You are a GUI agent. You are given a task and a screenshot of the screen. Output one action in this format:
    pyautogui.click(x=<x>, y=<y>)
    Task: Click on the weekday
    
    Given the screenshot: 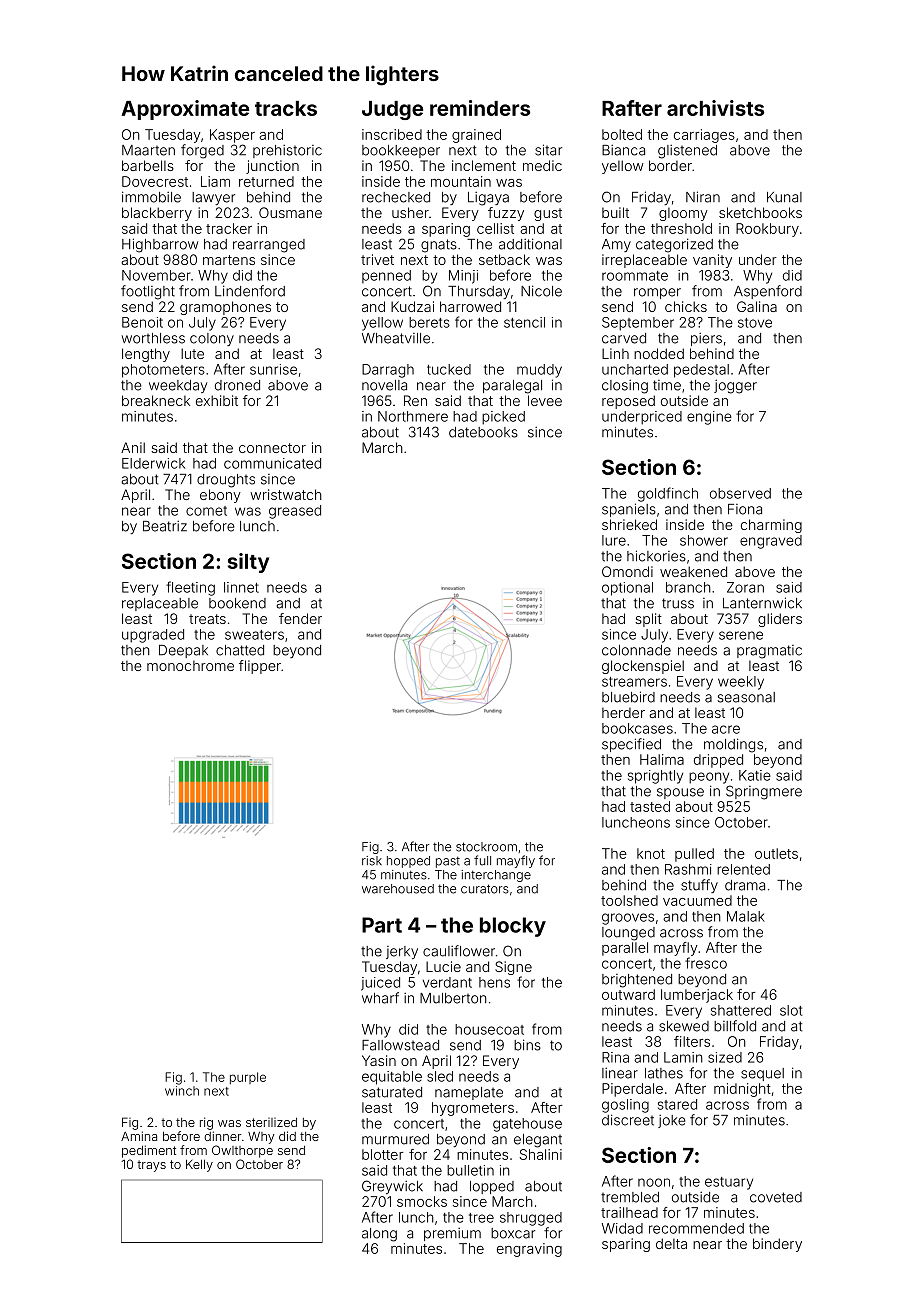 What is the action you would take?
    pyautogui.click(x=178, y=386)
